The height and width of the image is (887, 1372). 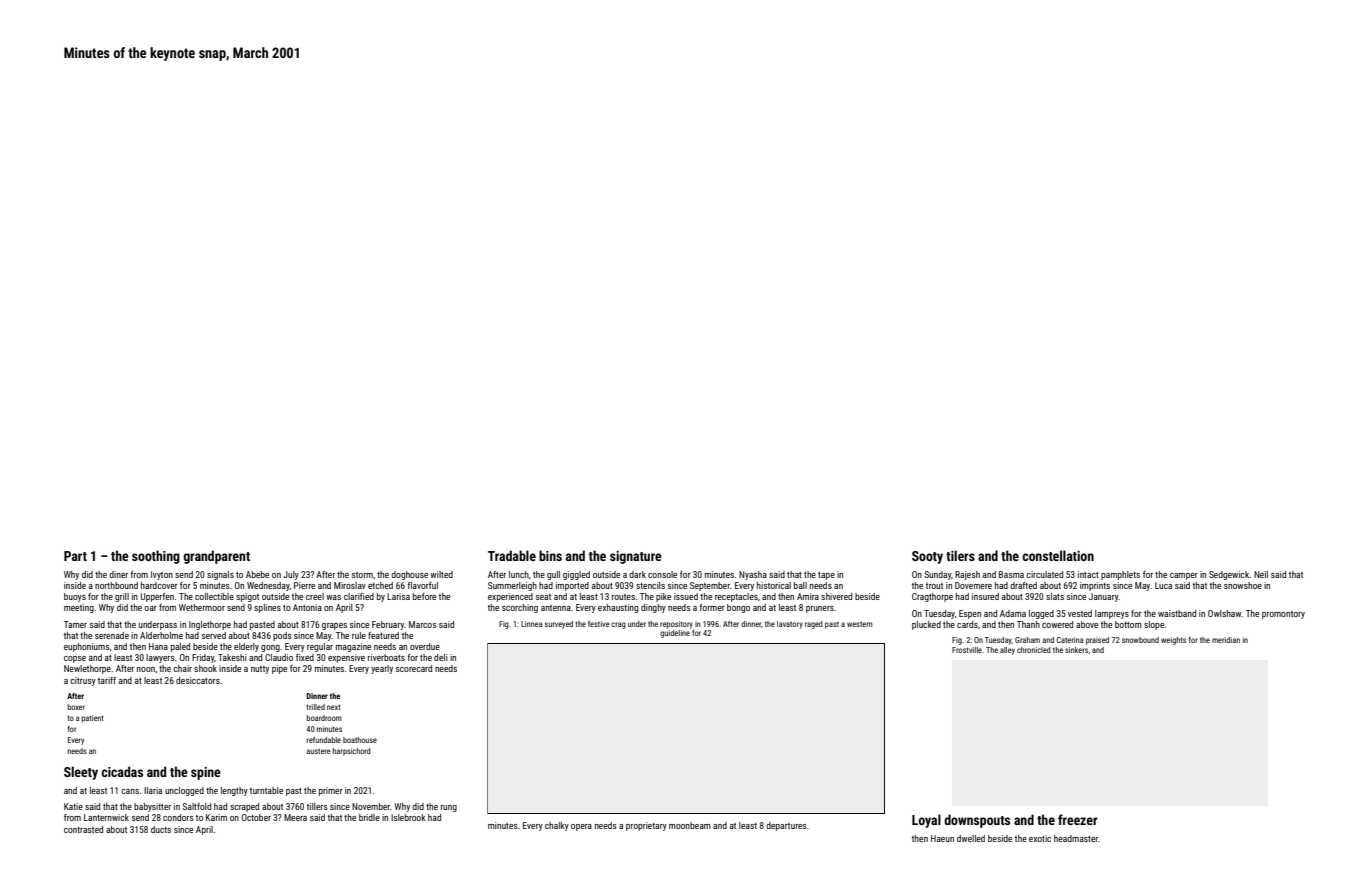 What do you see at coordinates (1097, 641) in the image?
I see `praised` at bounding box center [1097, 641].
